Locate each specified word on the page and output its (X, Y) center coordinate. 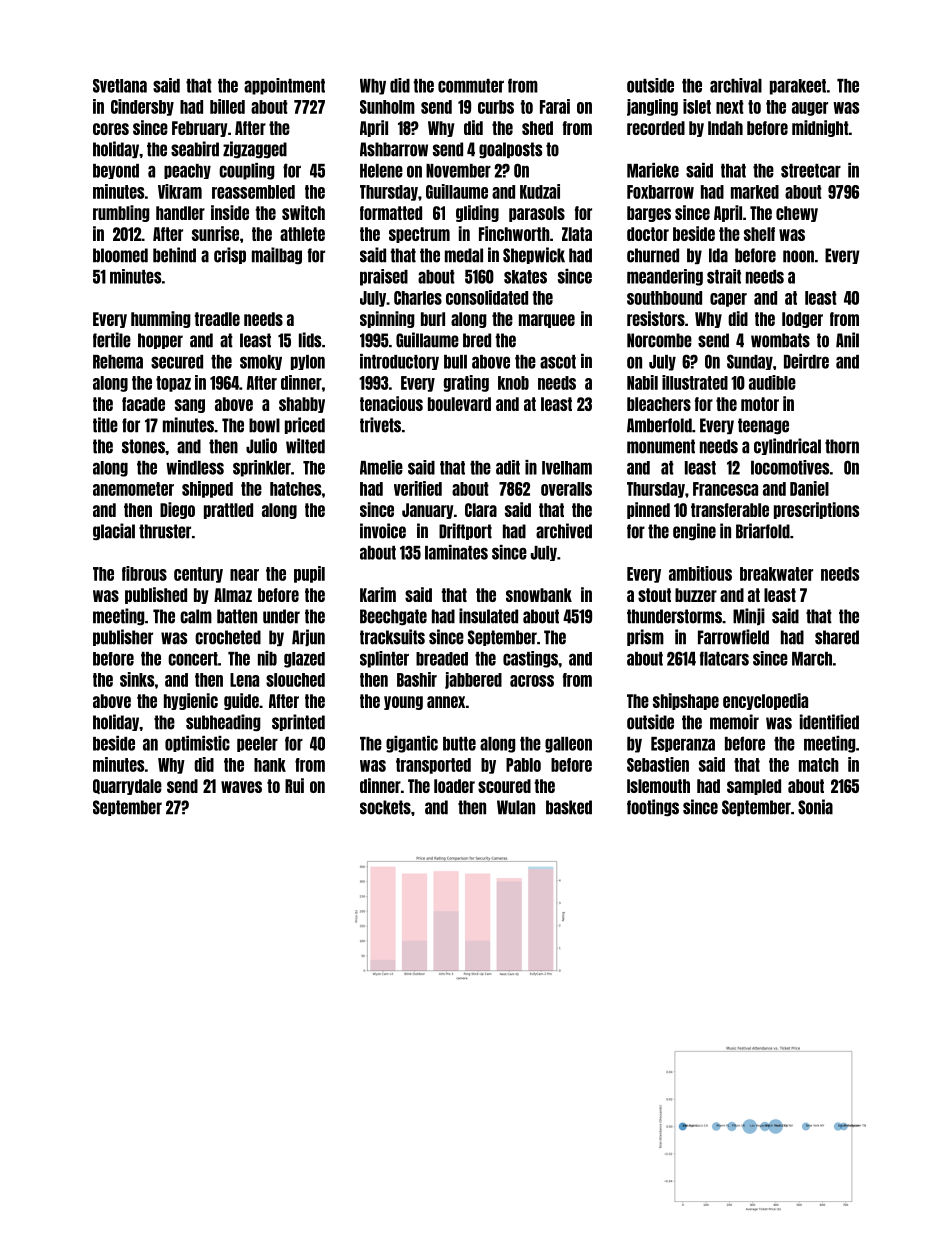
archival (736, 85)
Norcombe (659, 340)
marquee (547, 321)
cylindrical (787, 446)
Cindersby (142, 107)
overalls (566, 489)
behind (174, 255)
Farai (555, 106)
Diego (177, 510)
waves (241, 787)
